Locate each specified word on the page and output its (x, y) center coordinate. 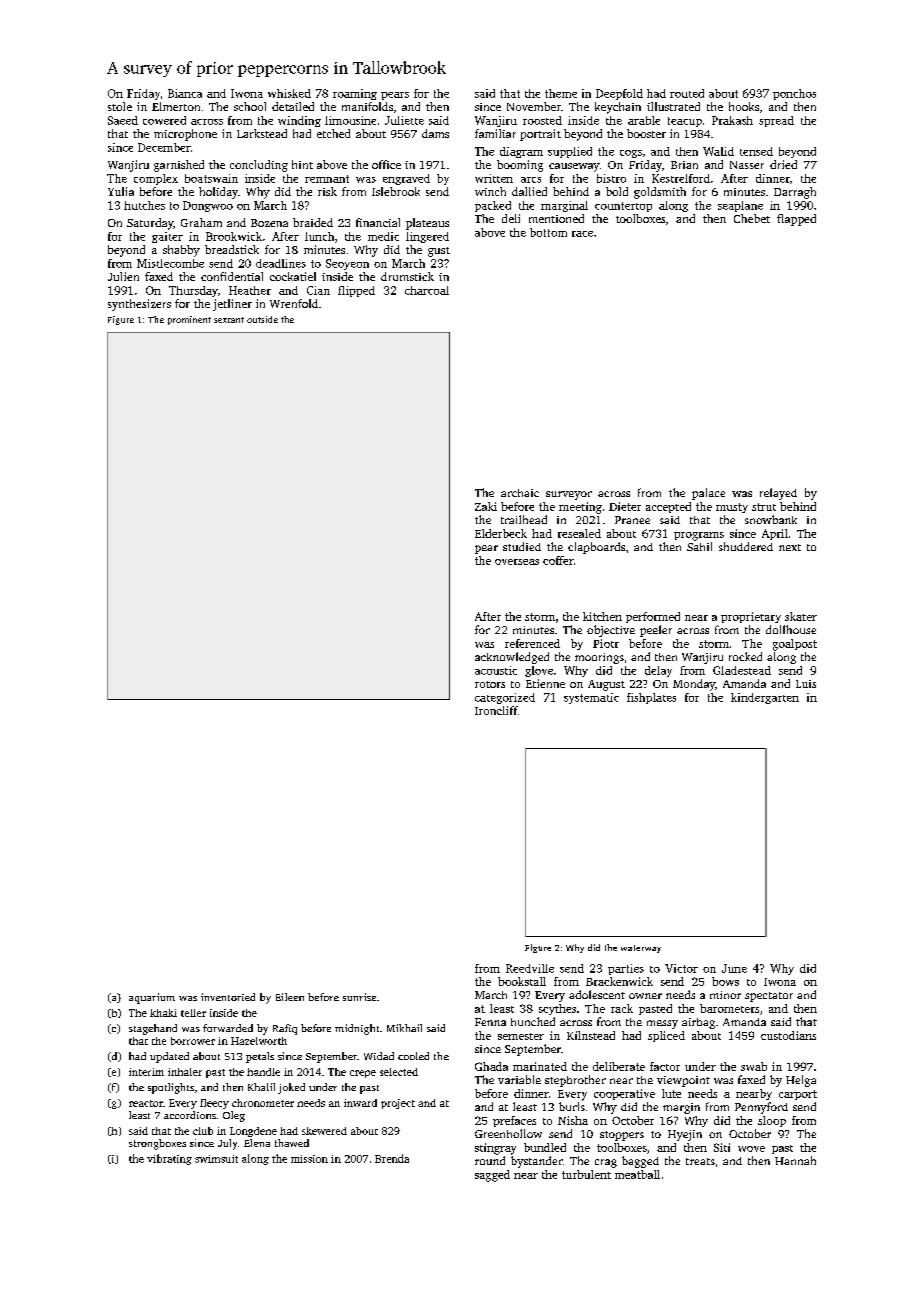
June (734, 968)
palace (708, 494)
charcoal (427, 290)
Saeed (123, 120)
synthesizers (139, 305)
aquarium (152, 998)
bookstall (522, 981)
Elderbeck (501, 533)
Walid (718, 151)
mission (309, 1159)
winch (490, 191)
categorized (505, 698)
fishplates (651, 698)
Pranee (632, 520)
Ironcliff (496, 710)
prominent (189, 320)
